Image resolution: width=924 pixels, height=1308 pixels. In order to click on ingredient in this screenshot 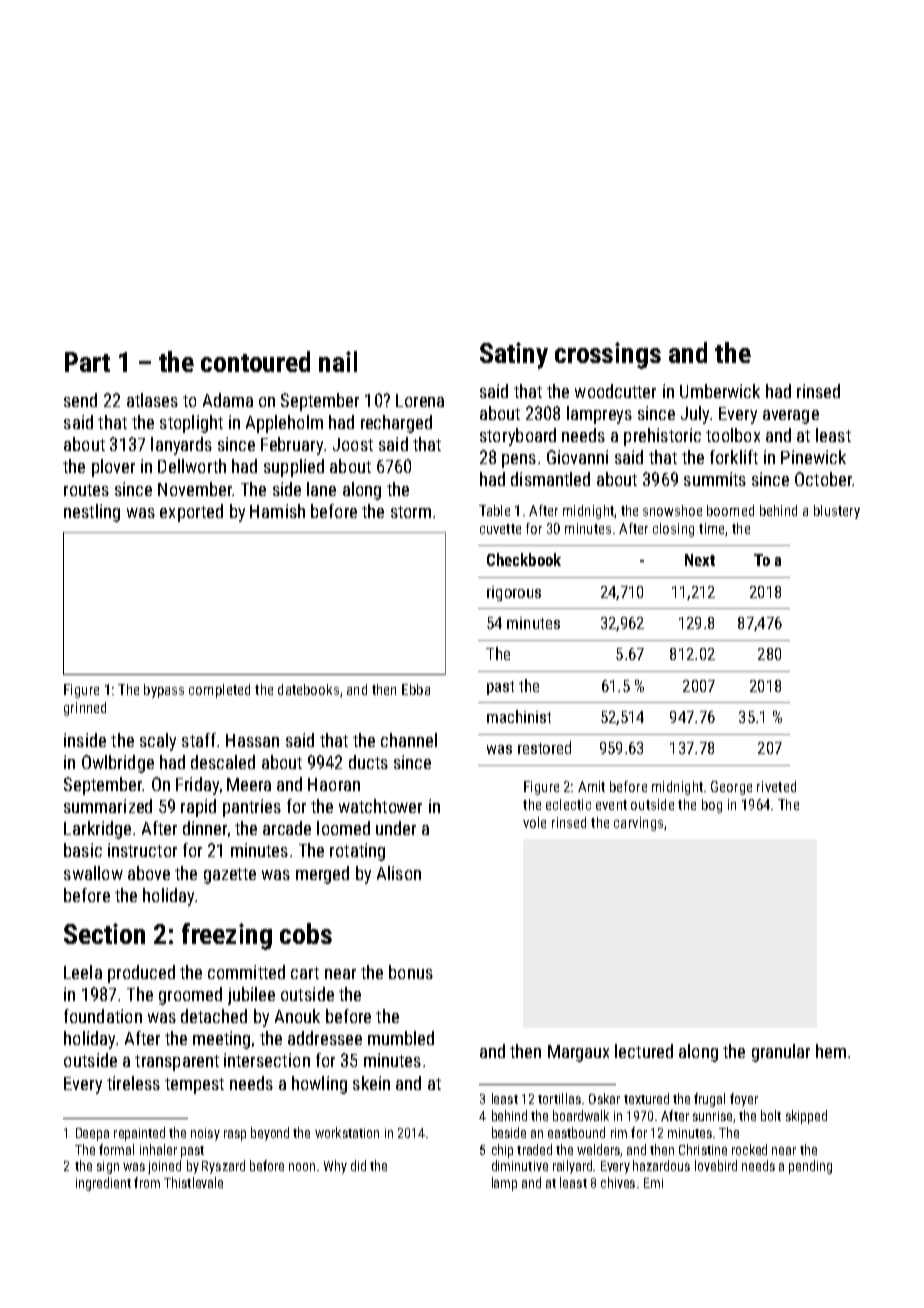, I will do `click(103, 1184)`.
